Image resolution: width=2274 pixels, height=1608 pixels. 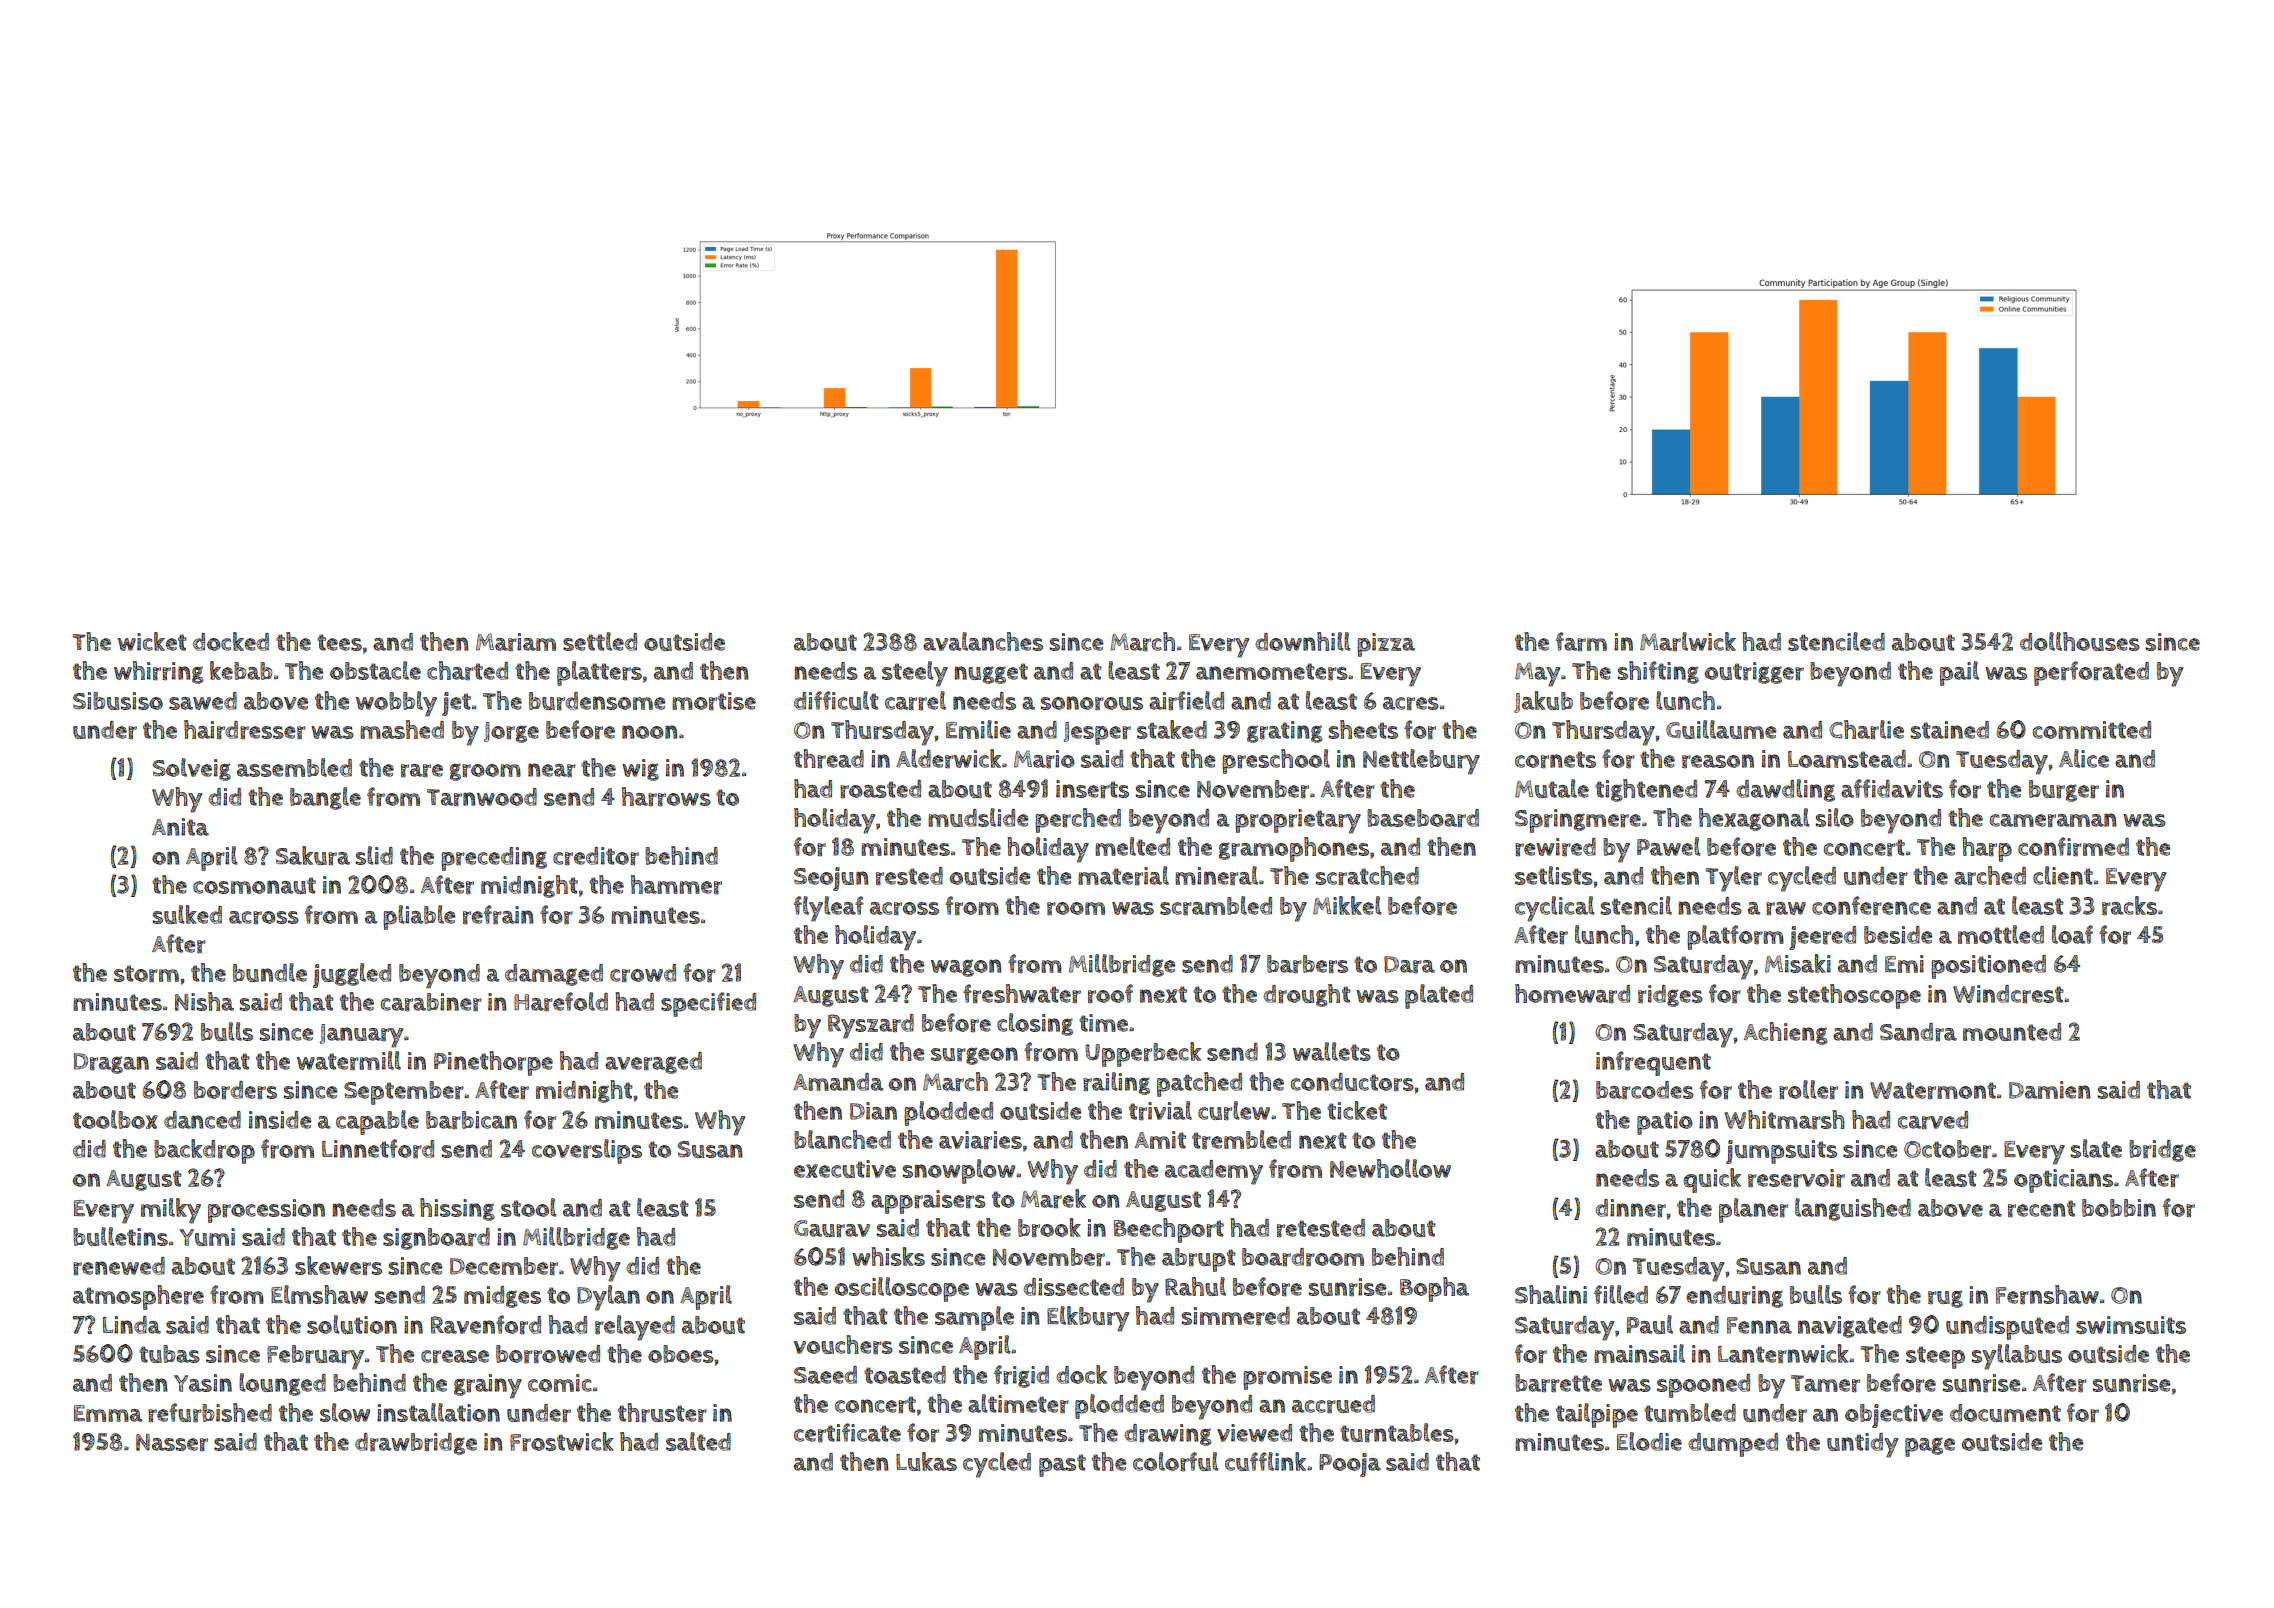 I want to click on Nasser, so click(x=172, y=1443).
